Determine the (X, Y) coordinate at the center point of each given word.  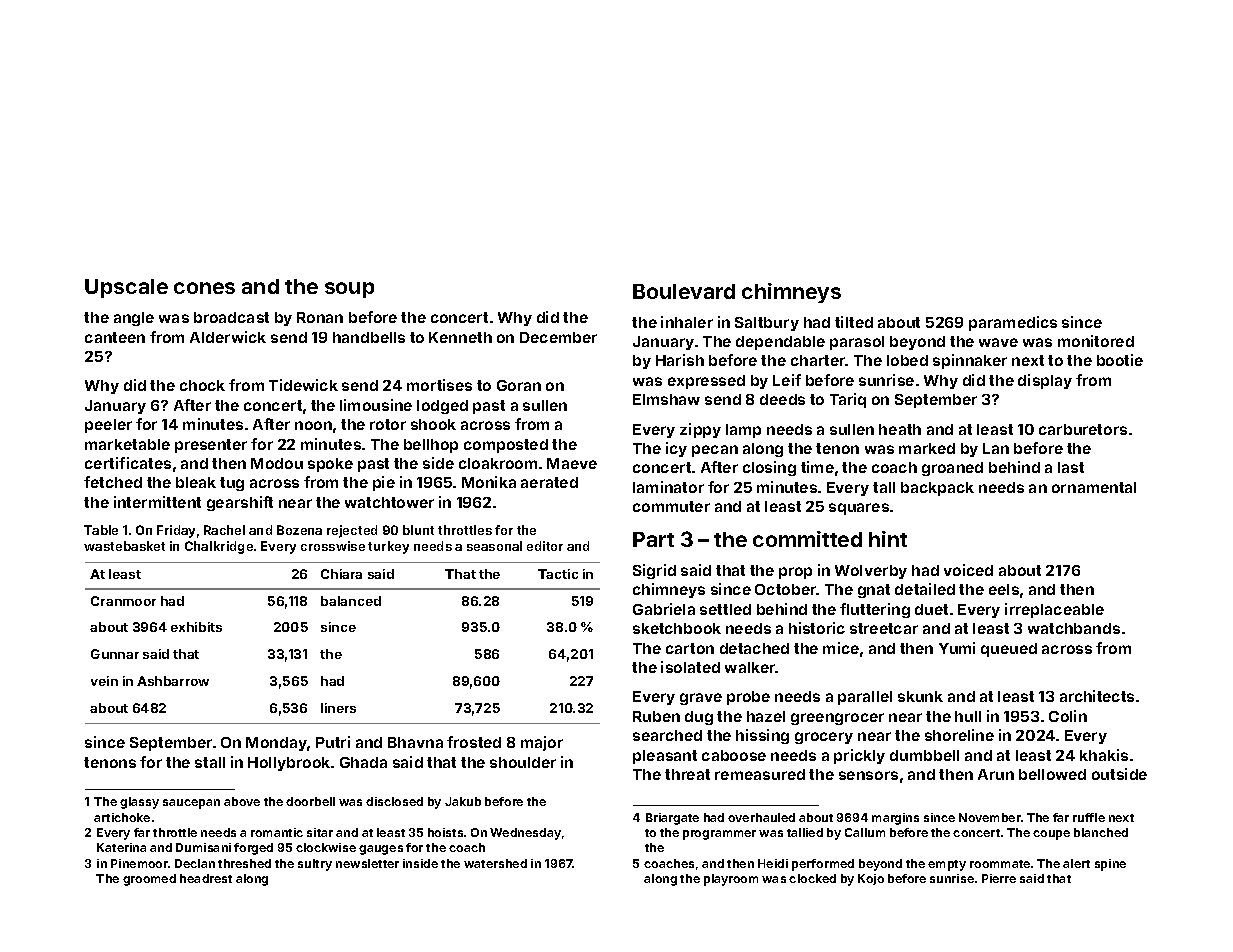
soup (349, 290)
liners (338, 708)
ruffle (1089, 817)
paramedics (1013, 323)
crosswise (333, 546)
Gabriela (664, 609)
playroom (731, 880)
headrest (206, 878)
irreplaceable (1054, 610)
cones (204, 288)
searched (667, 735)
